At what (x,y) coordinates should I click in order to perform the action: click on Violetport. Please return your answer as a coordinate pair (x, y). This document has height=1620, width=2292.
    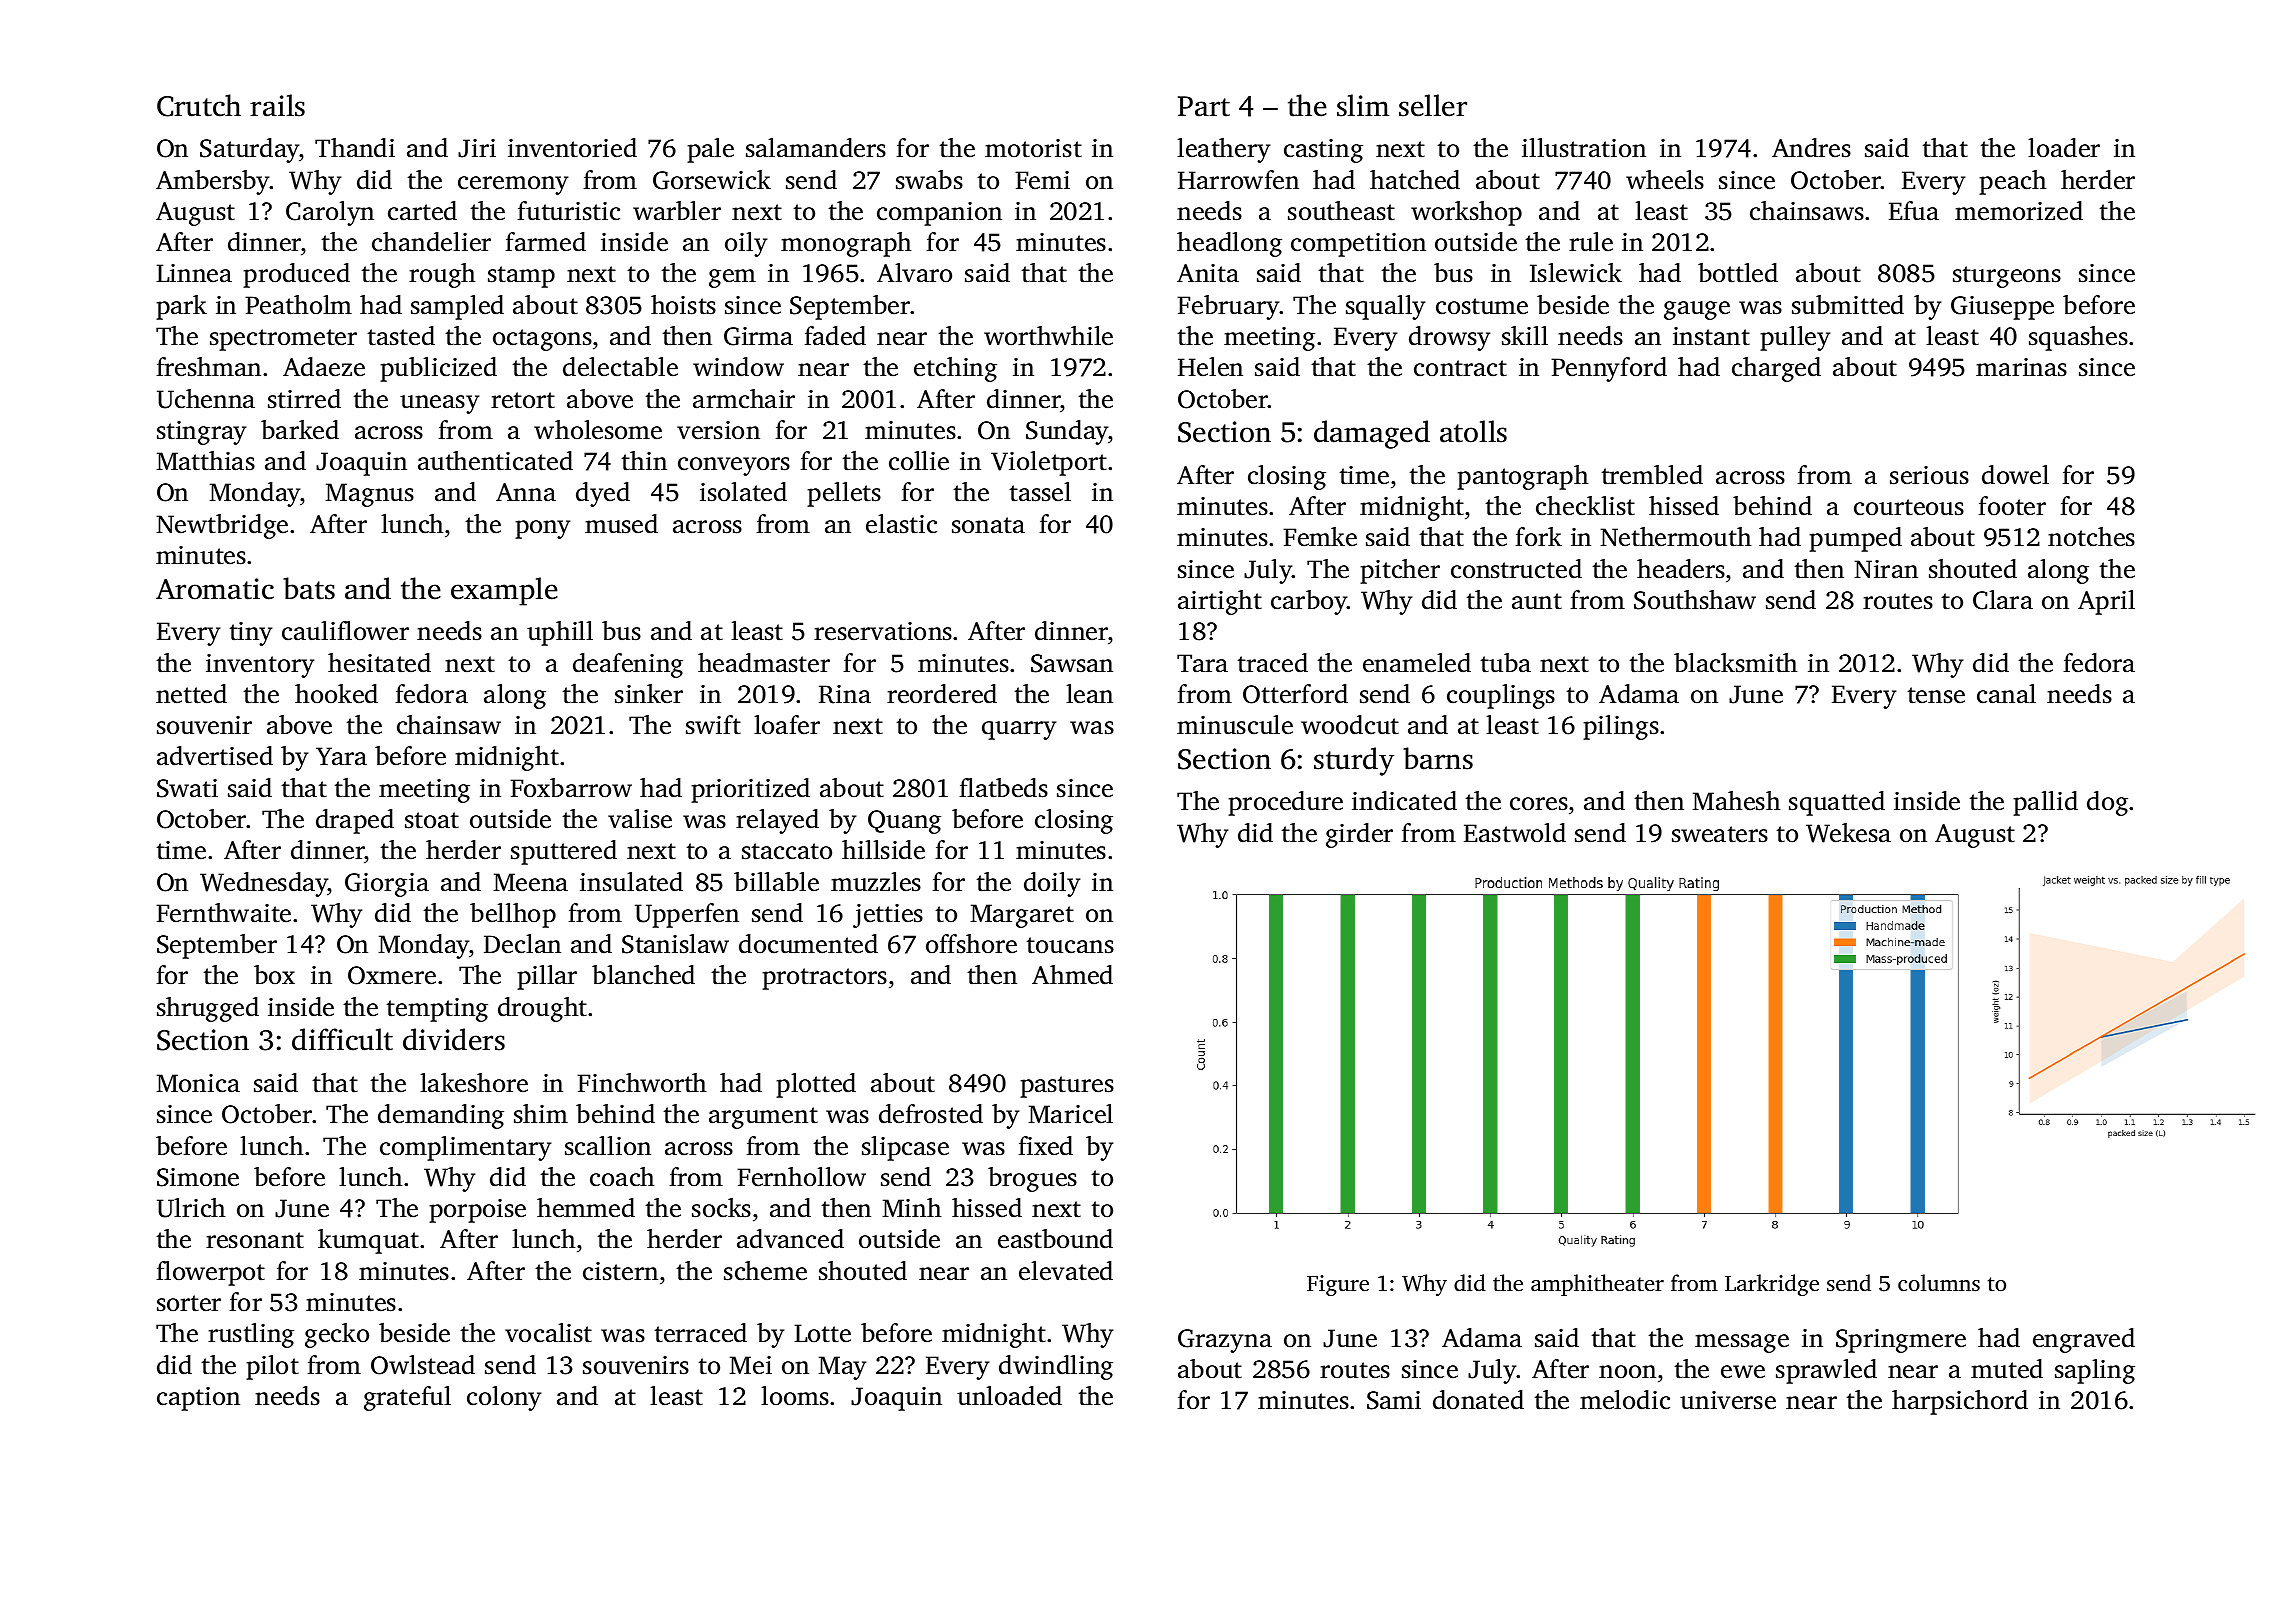
    Looking at the image, I should click on (1049, 463).
